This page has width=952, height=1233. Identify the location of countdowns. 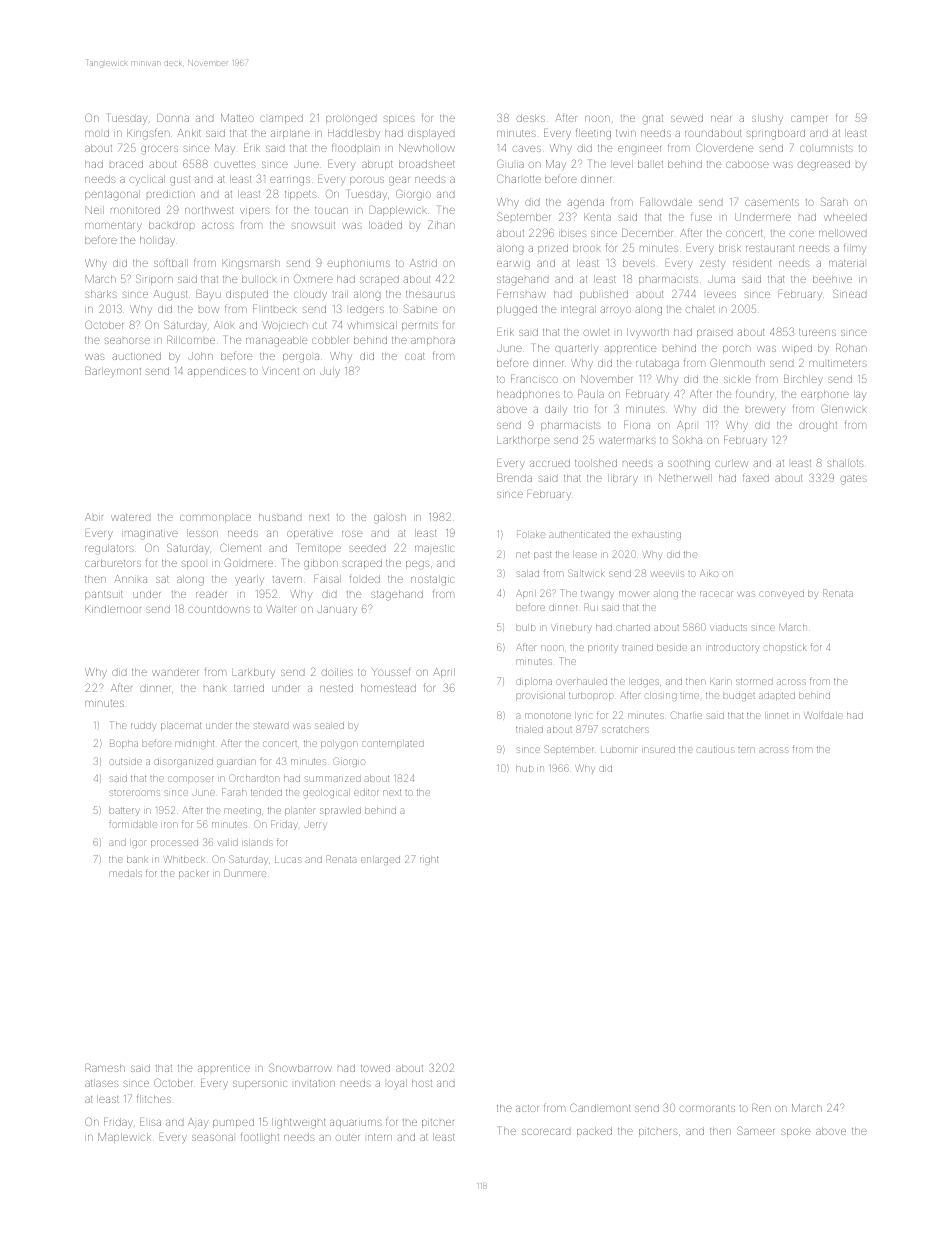
(219, 609).
